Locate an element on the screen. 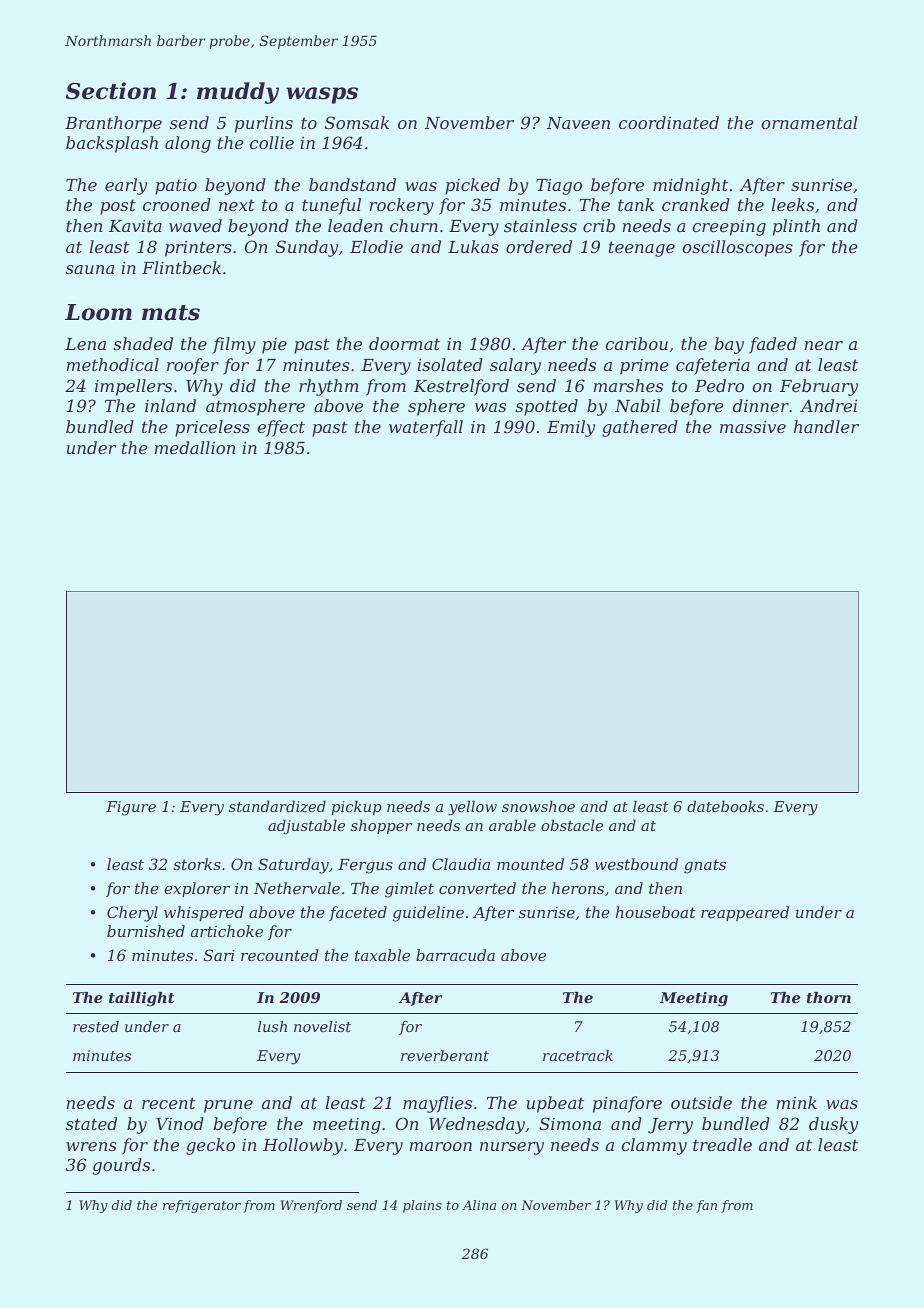 This screenshot has height=1308, width=924. rhythm is located at coordinates (329, 387).
